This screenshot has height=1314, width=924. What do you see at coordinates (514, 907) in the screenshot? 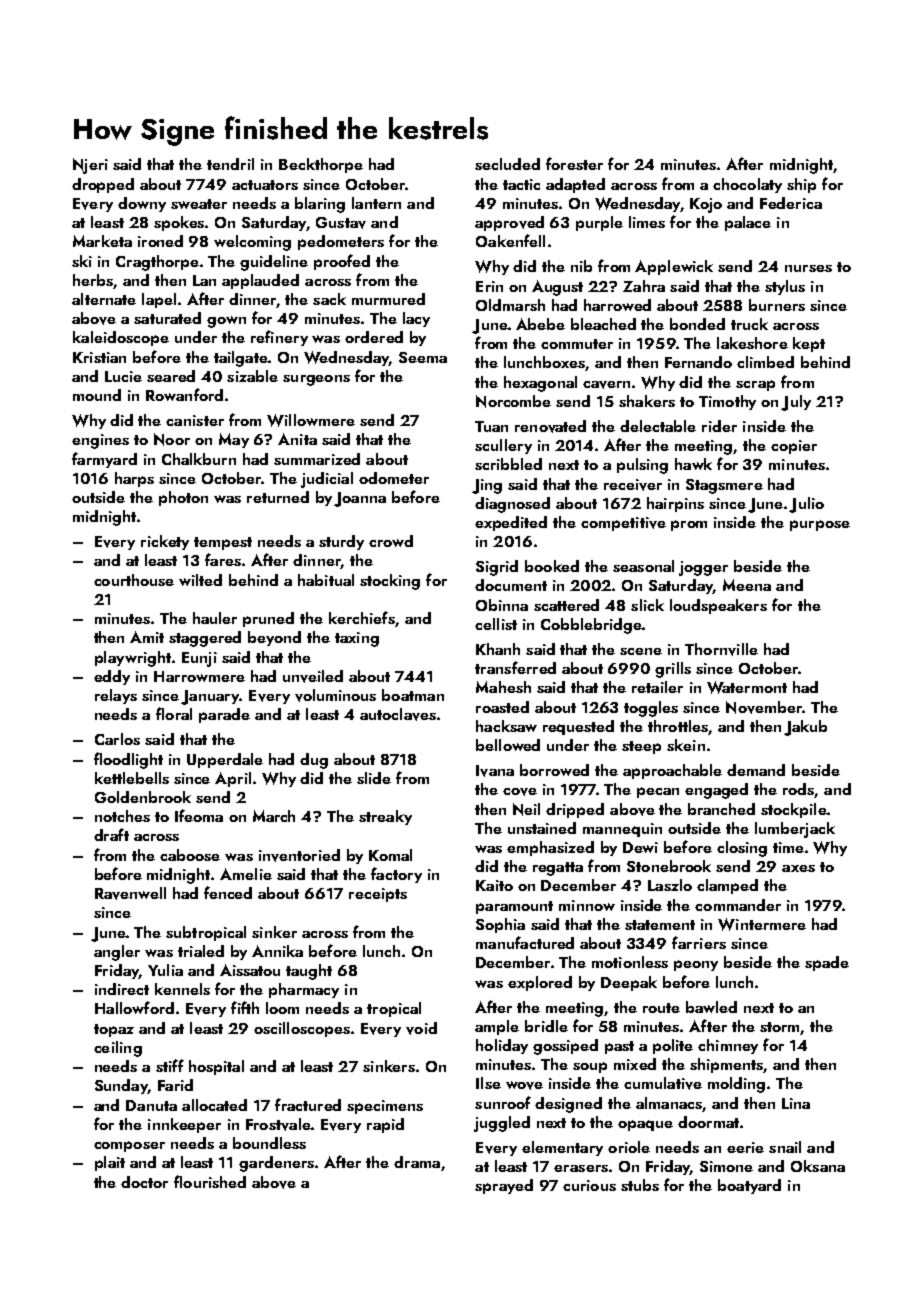
I see `paramount` at bounding box center [514, 907].
